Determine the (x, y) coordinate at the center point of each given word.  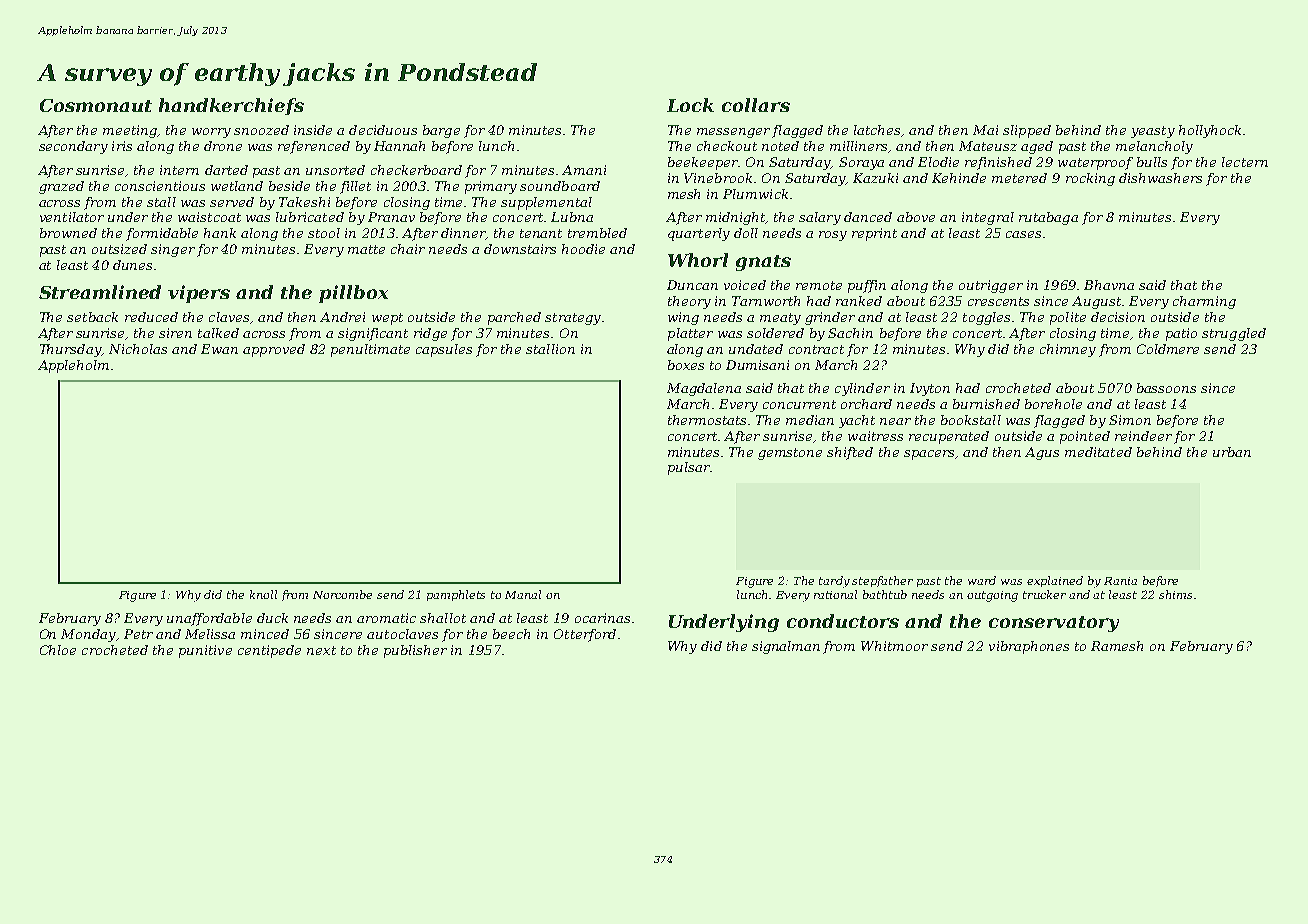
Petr (138, 634)
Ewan (219, 349)
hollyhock (1210, 131)
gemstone (790, 454)
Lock (690, 105)
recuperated (949, 437)
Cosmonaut (96, 105)
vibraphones (1029, 647)
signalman (786, 647)
